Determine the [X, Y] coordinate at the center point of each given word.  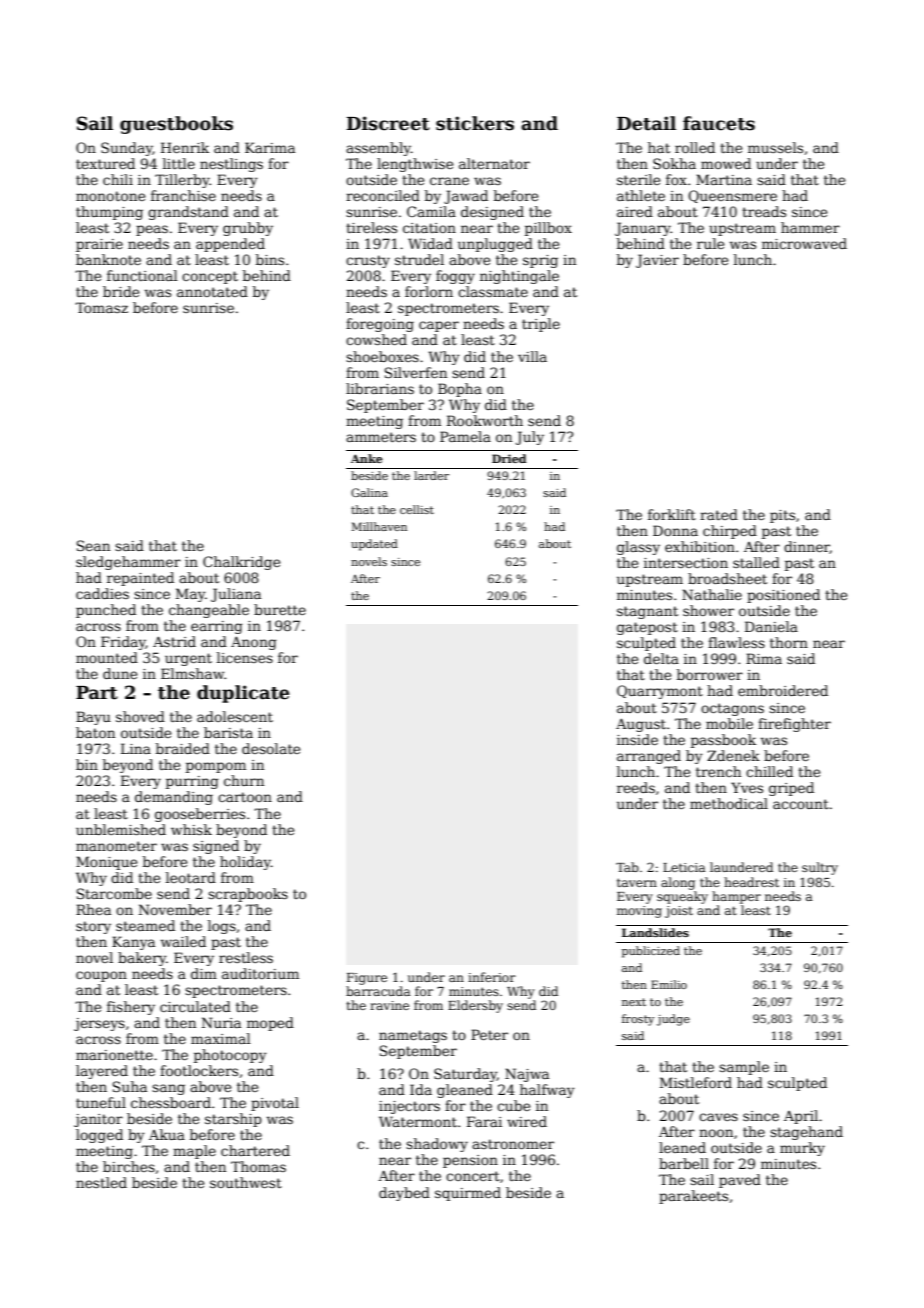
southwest [246, 1182]
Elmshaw [193, 673]
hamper [736, 897]
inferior [492, 977]
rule [710, 243]
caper [439, 326]
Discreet [388, 123]
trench [718, 771]
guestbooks [176, 125]
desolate [271, 748]
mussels [775, 147]
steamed [145, 925]
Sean [93, 545]
